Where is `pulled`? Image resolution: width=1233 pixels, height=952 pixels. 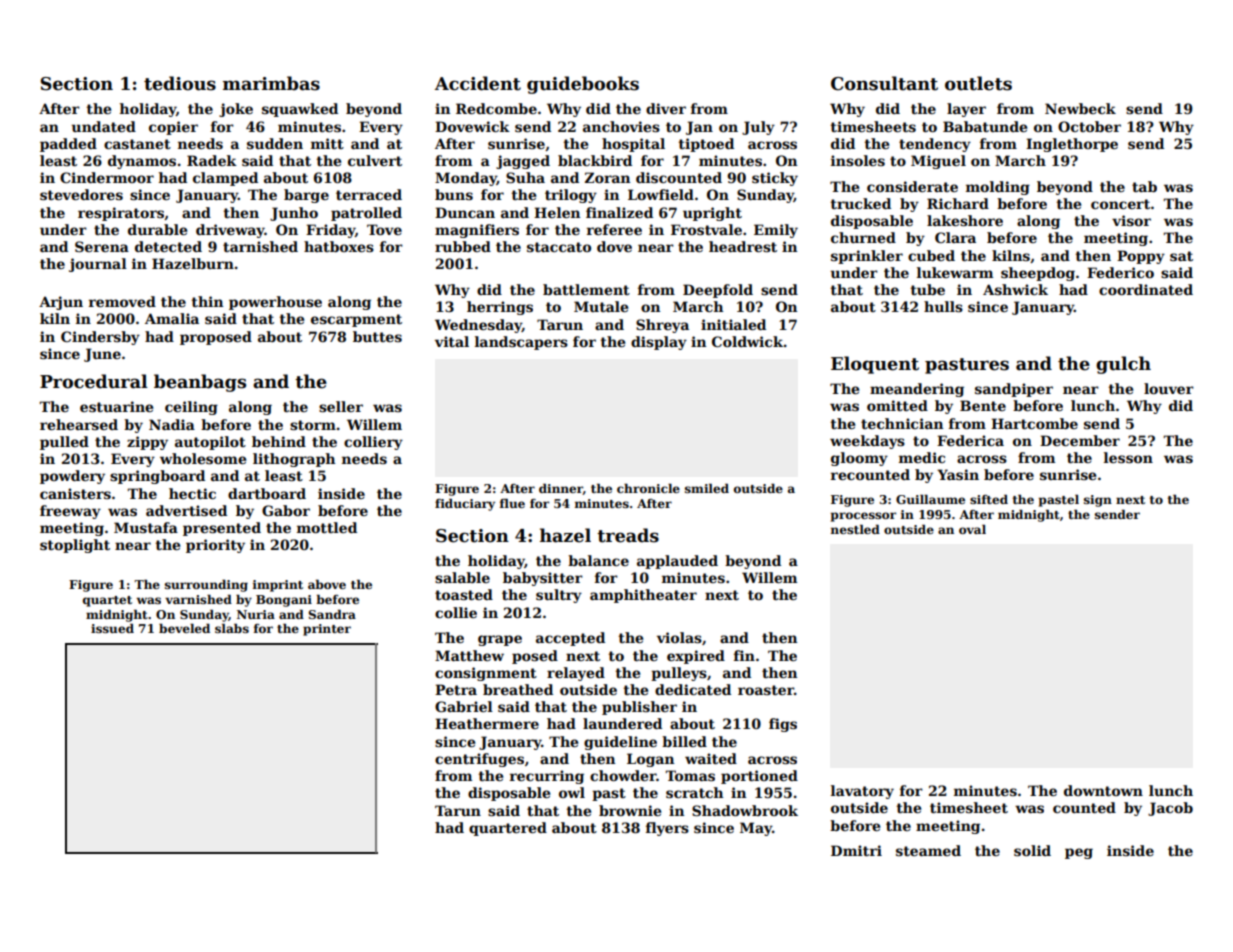 pulled is located at coordinates (64, 443).
